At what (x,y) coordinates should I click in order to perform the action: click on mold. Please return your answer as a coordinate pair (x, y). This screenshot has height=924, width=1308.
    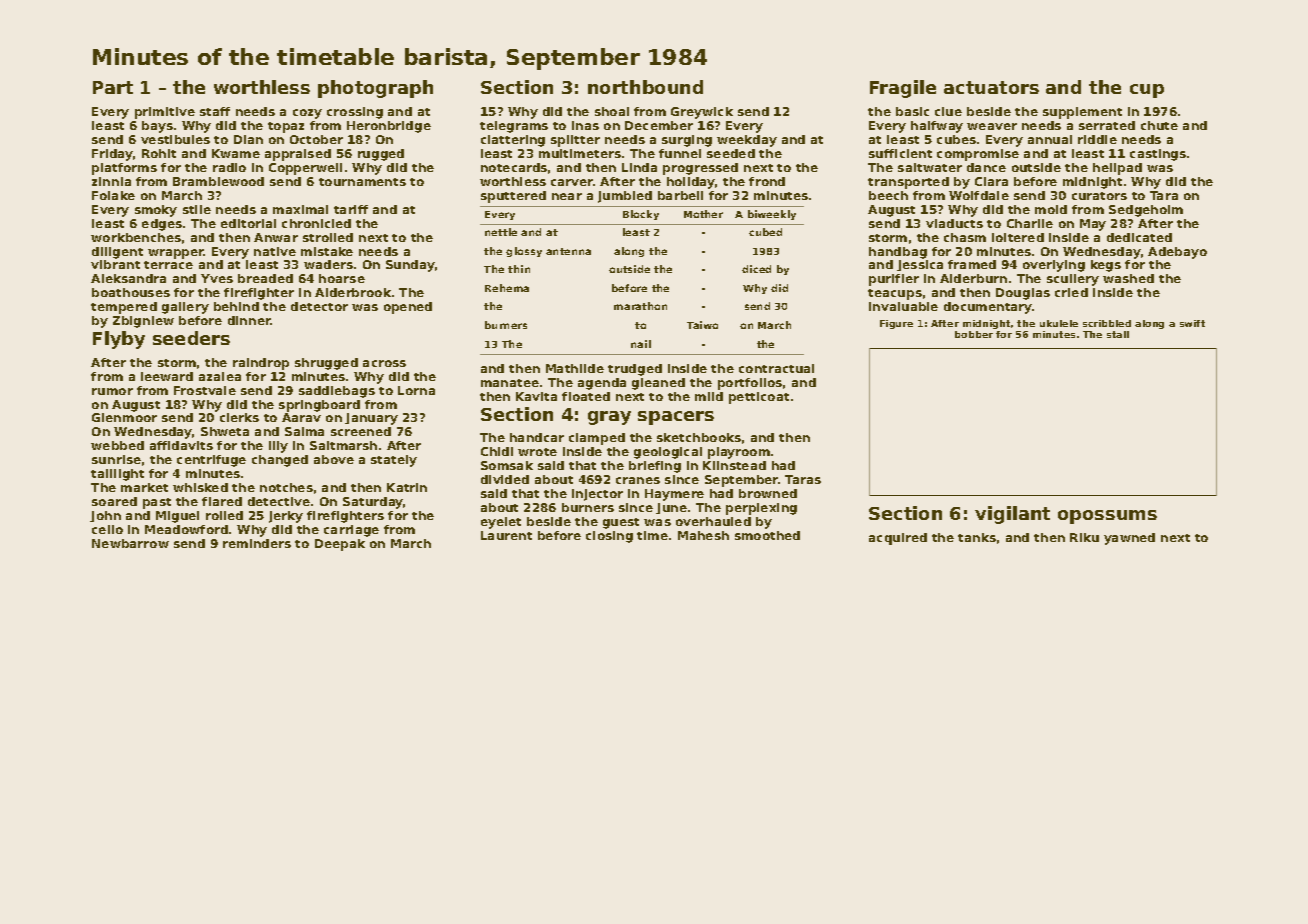
    Looking at the image, I should click on (1051, 209).
